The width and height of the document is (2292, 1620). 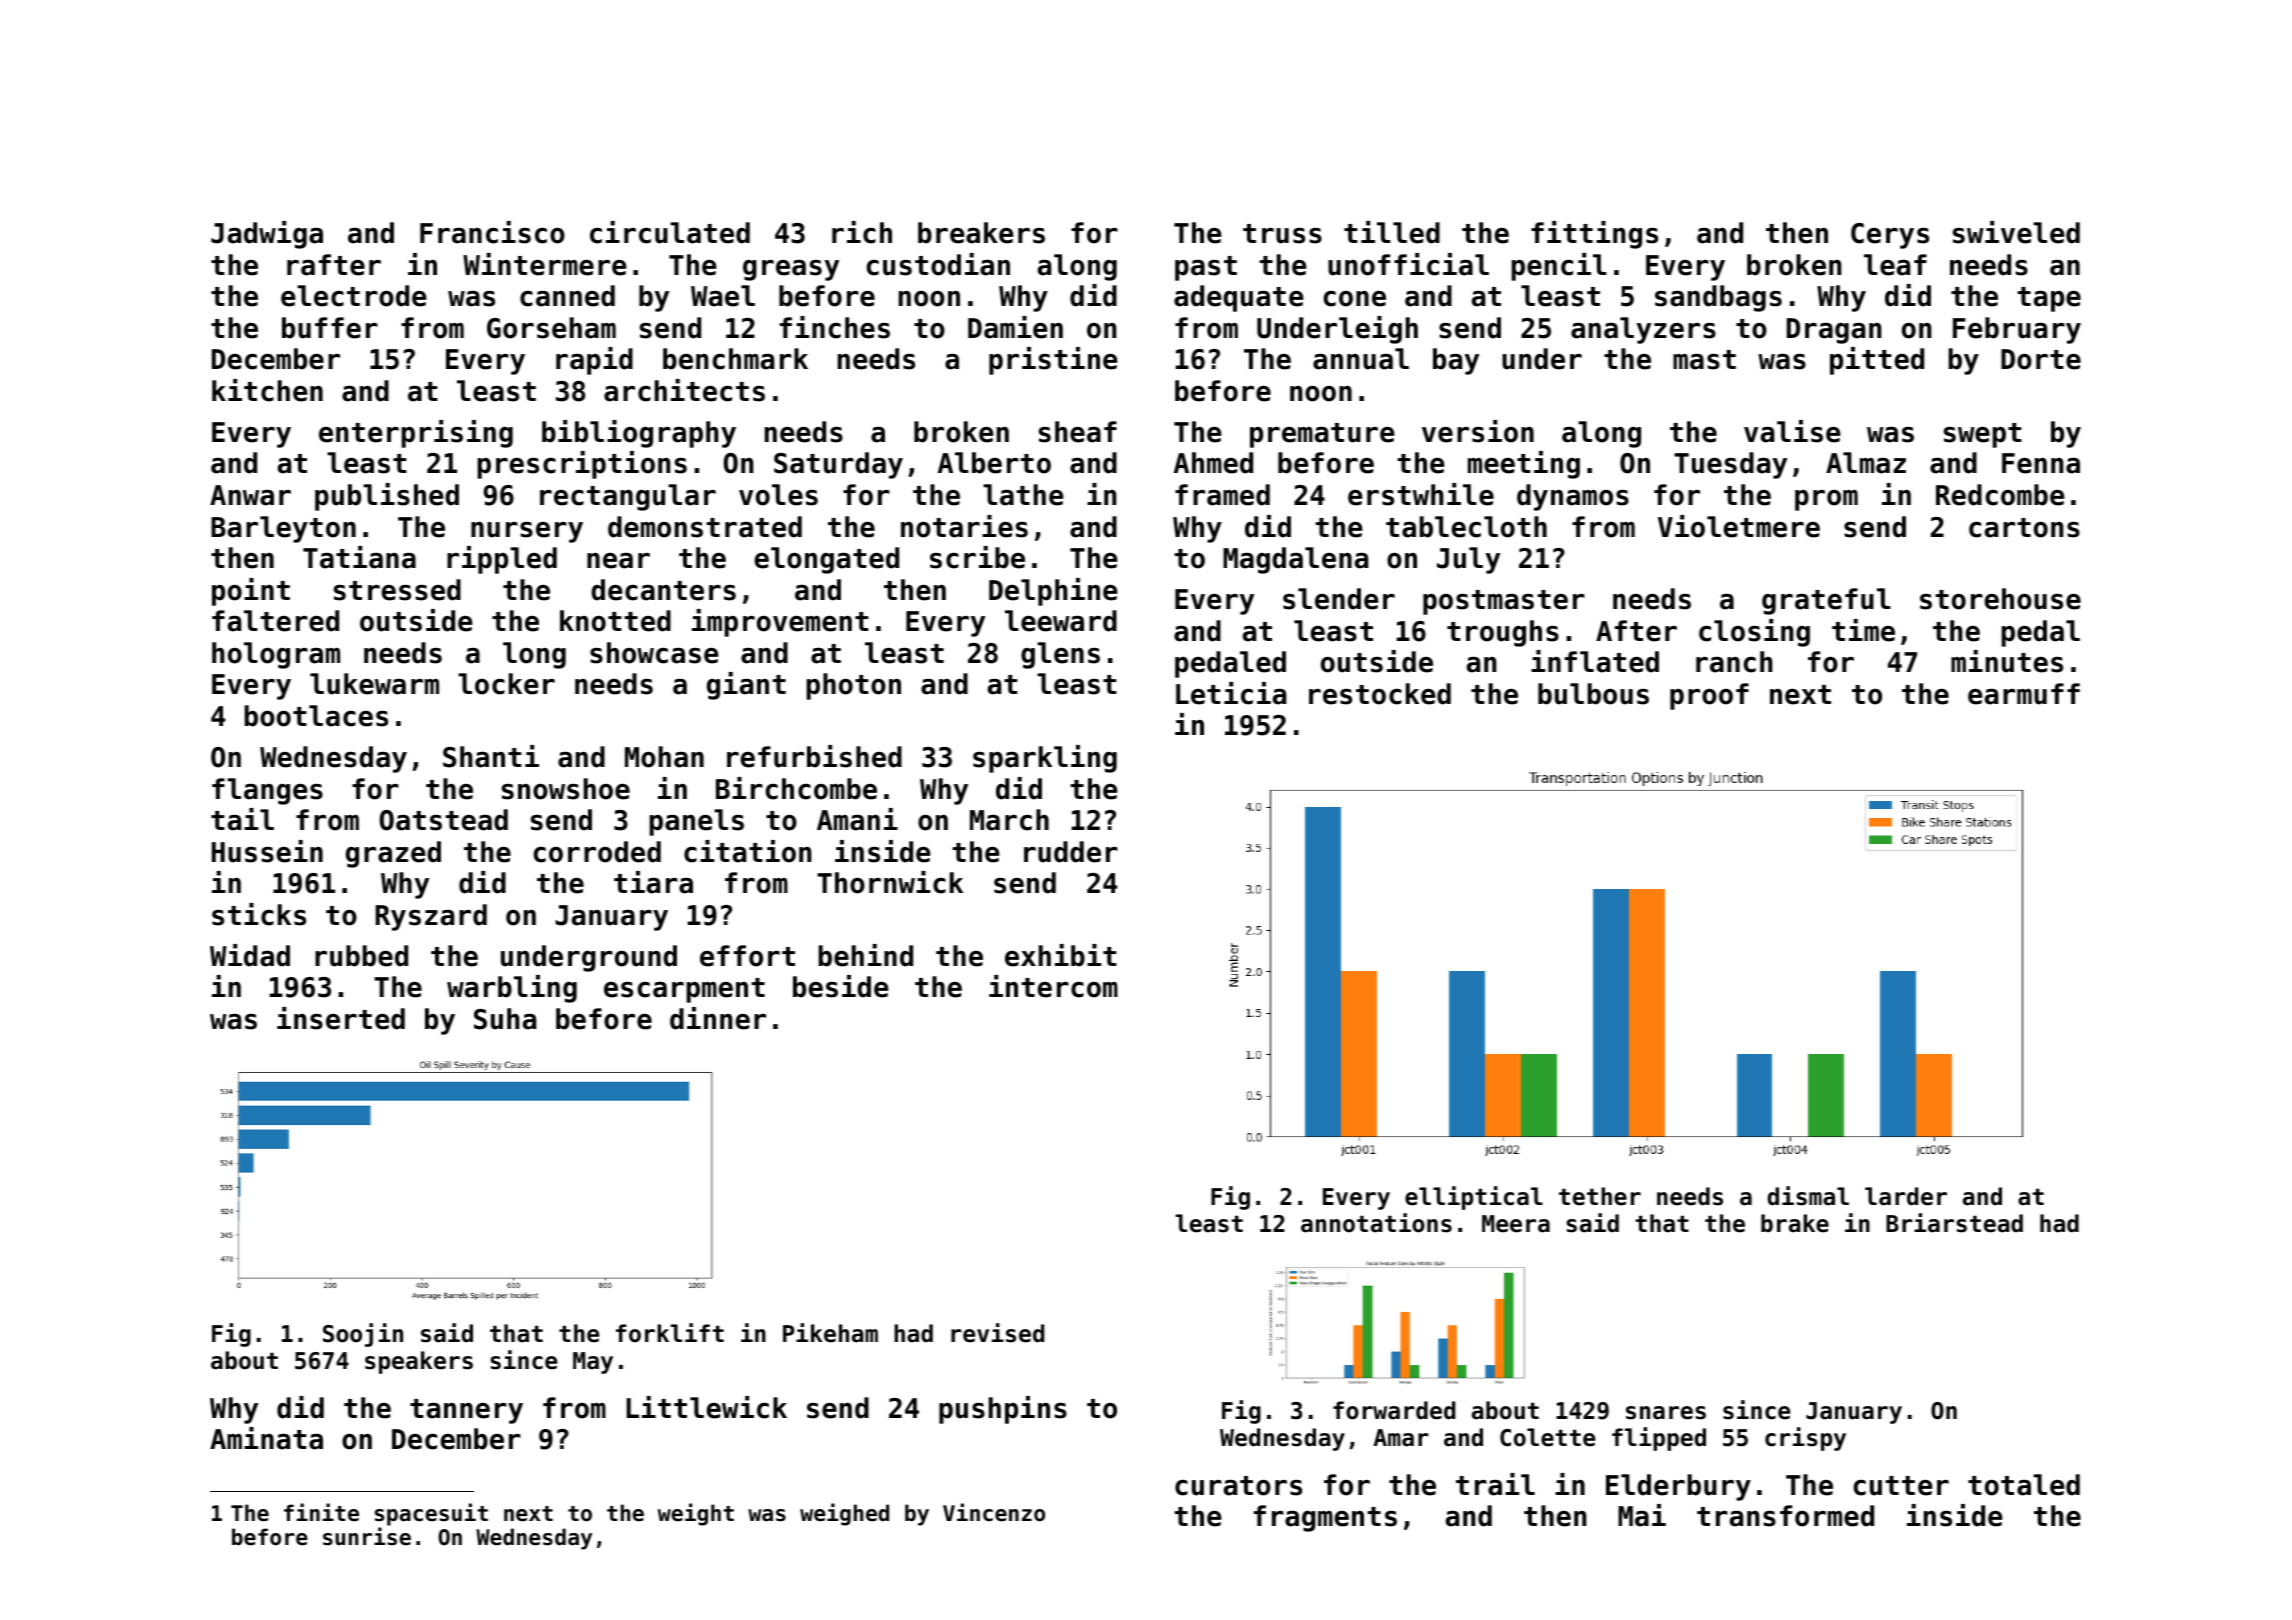 What do you see at coordinates (1906, 1196) in the document?
I see `larder` at bounding box center [1906, 1196].
